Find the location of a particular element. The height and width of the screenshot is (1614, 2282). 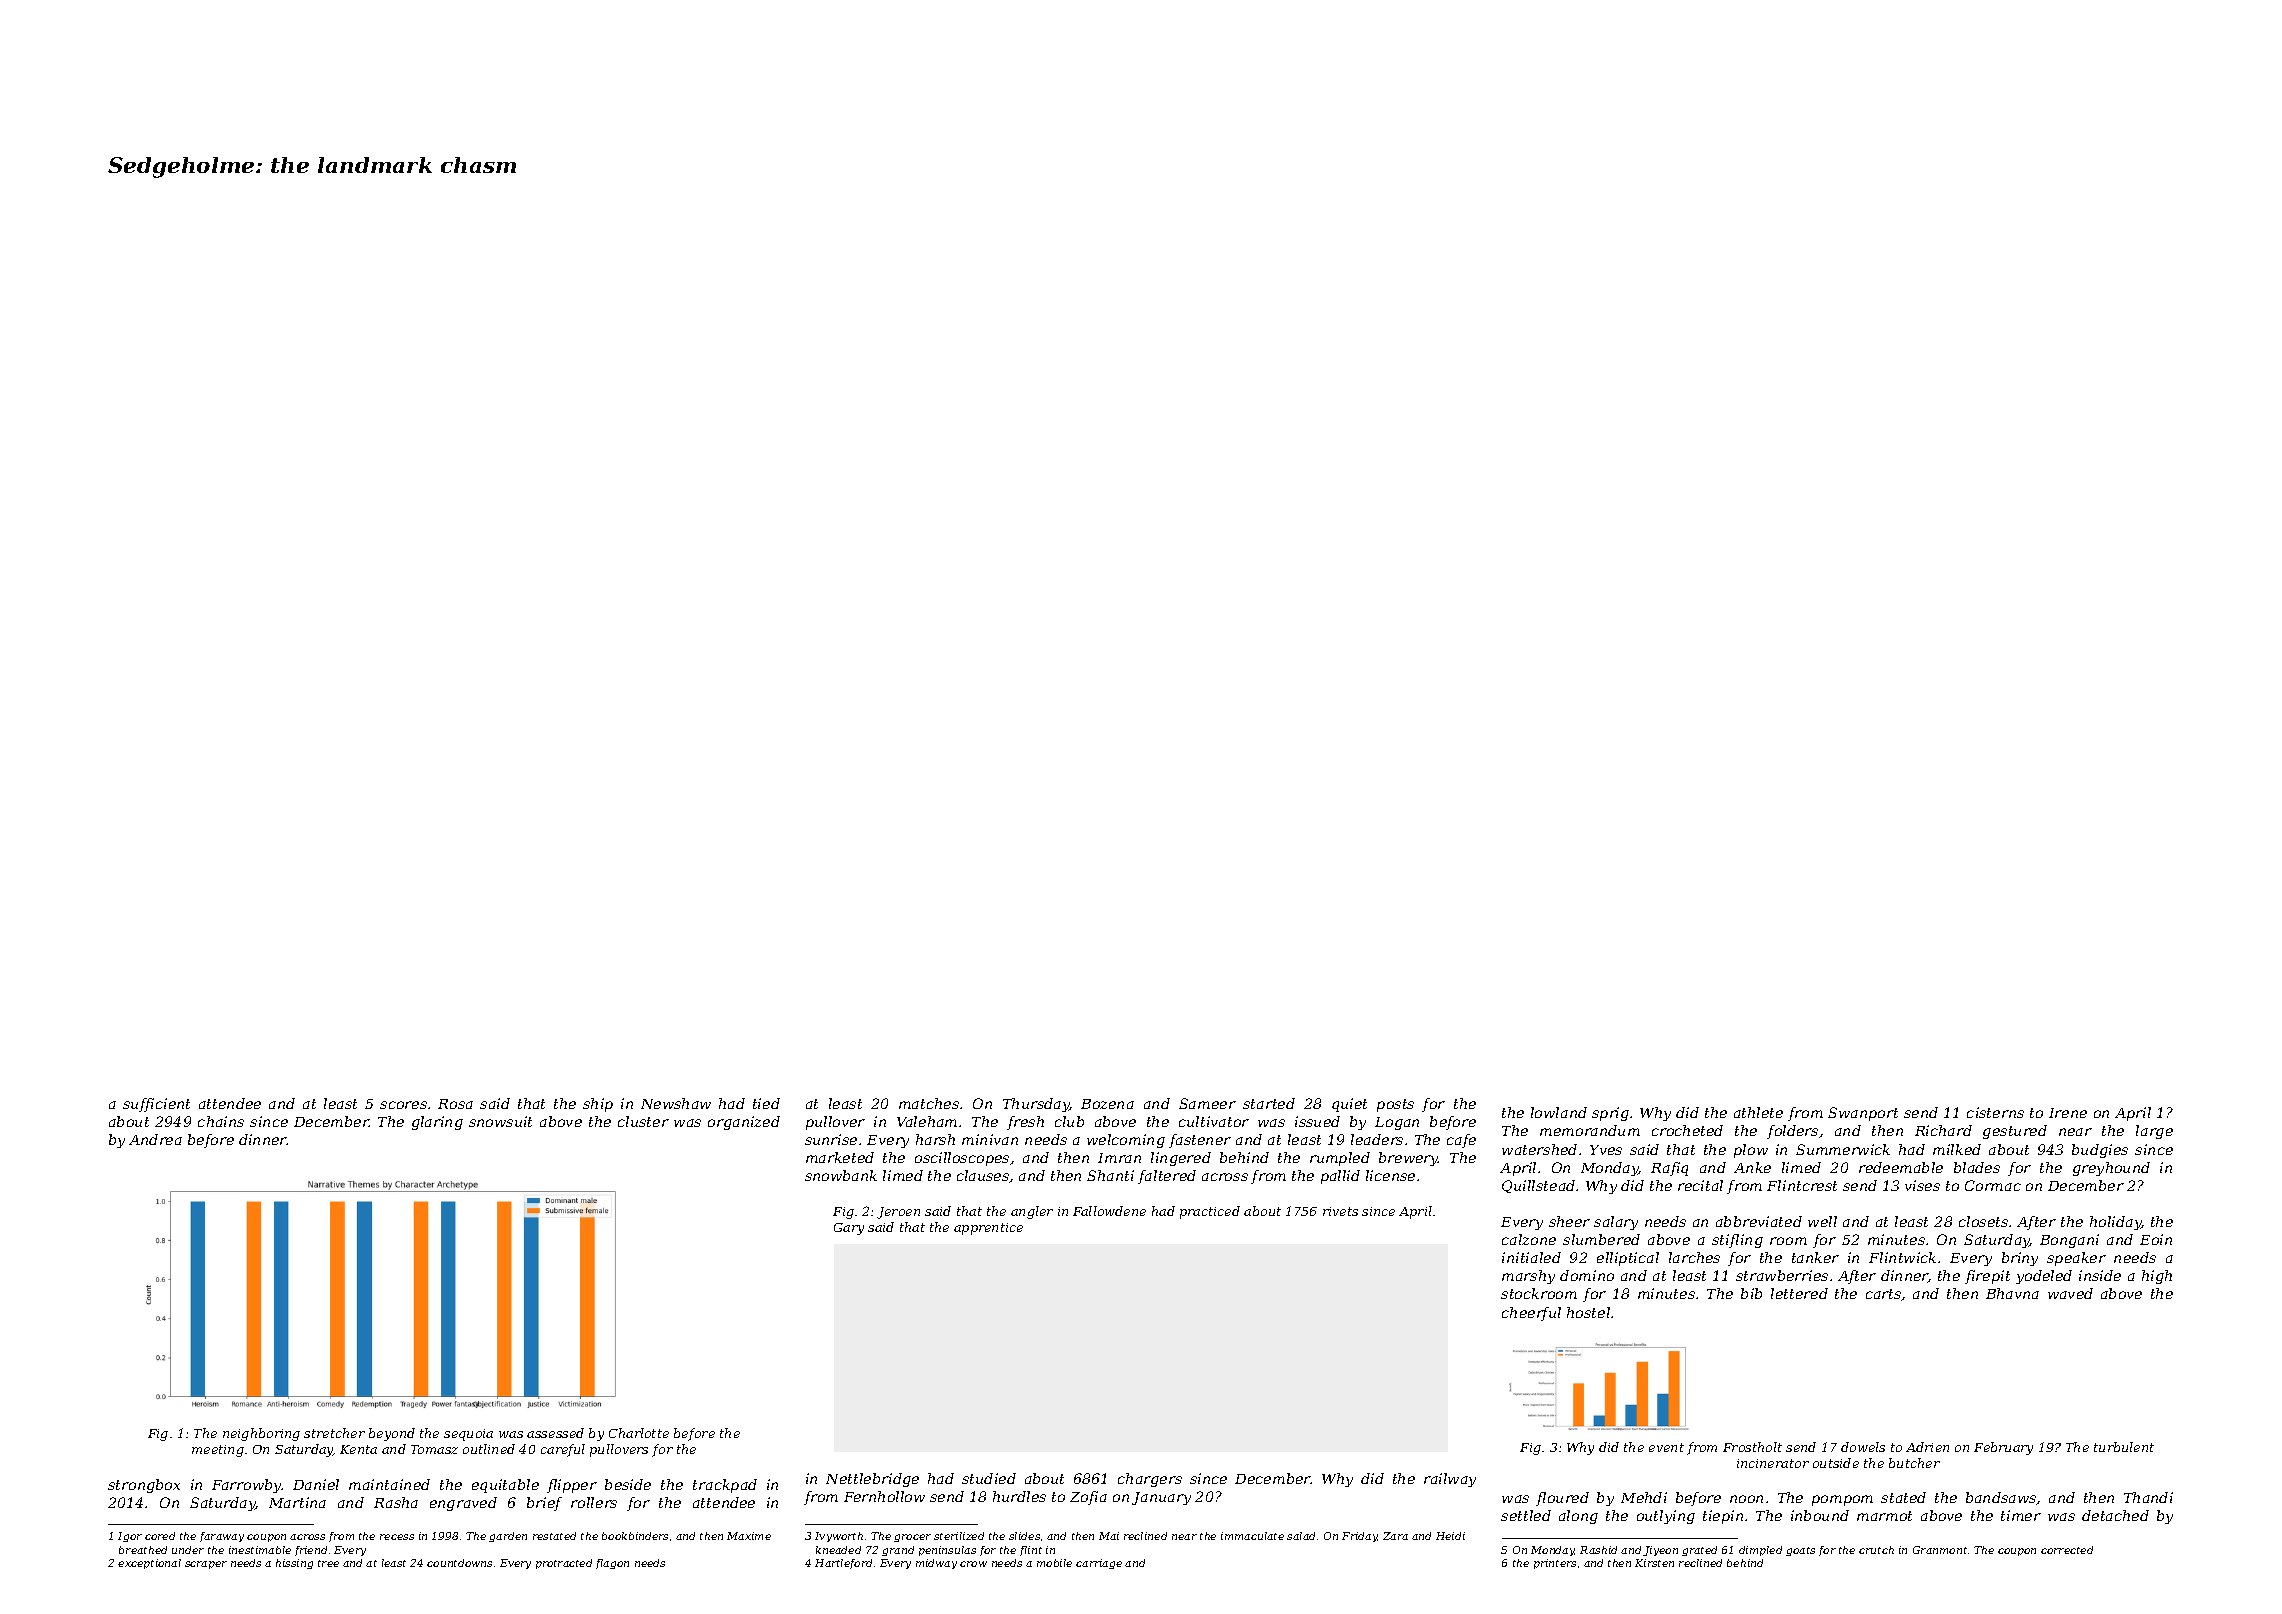

calzone is located at coordinates (1529, 1239).
